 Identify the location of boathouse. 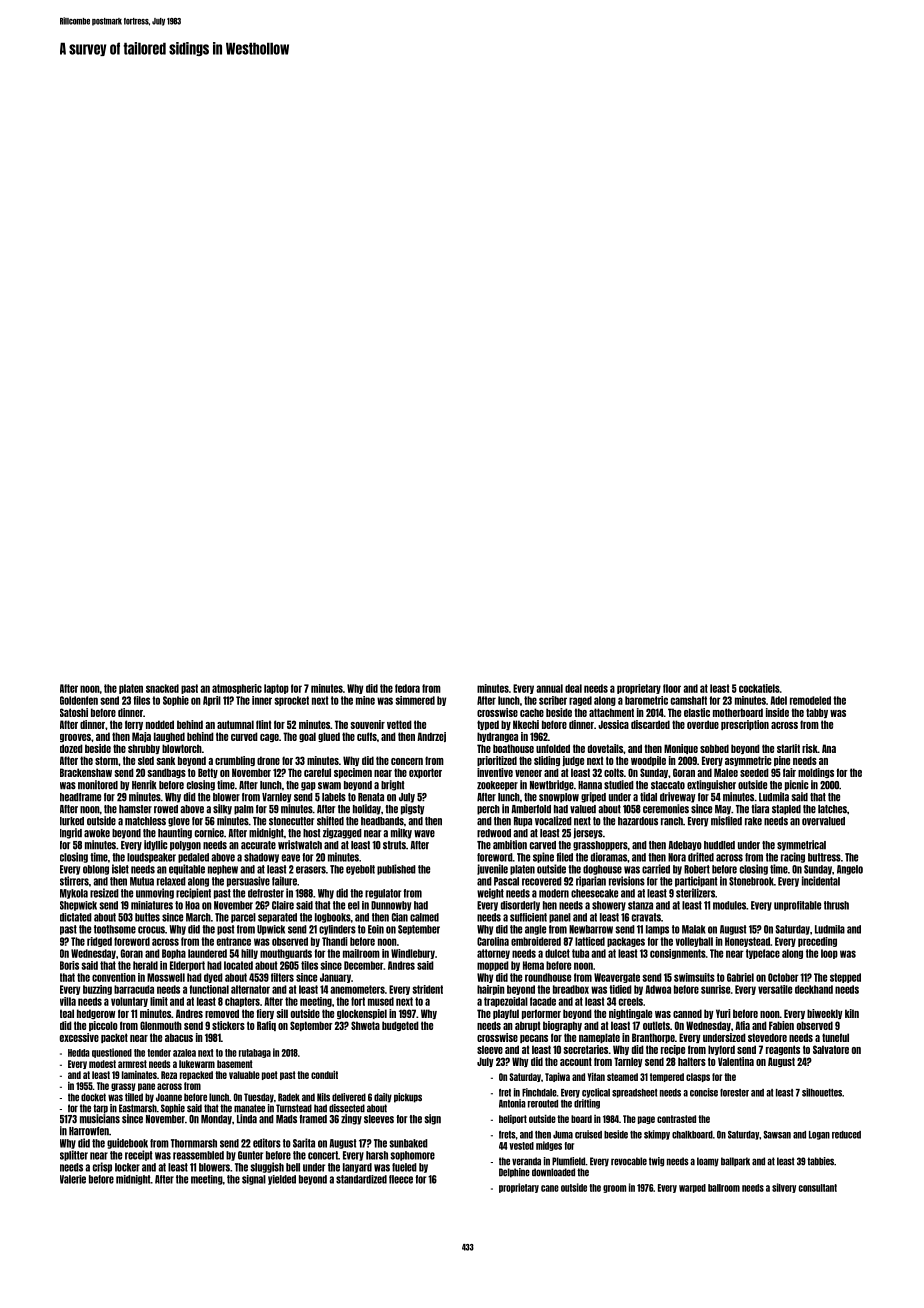
(513, 748).
